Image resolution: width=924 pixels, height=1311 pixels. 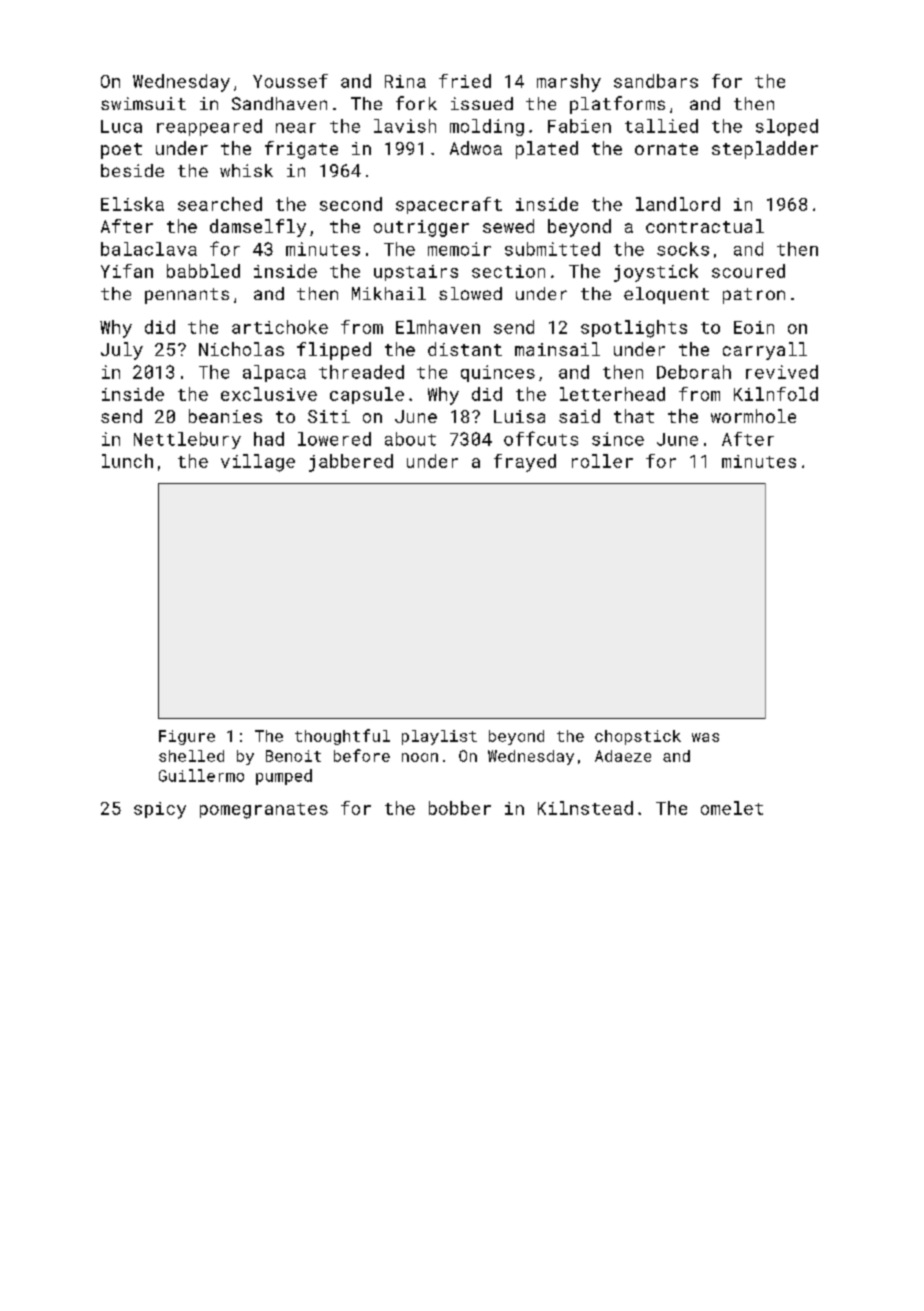 I want to click on mainsail, so click(x=557, y=349).
